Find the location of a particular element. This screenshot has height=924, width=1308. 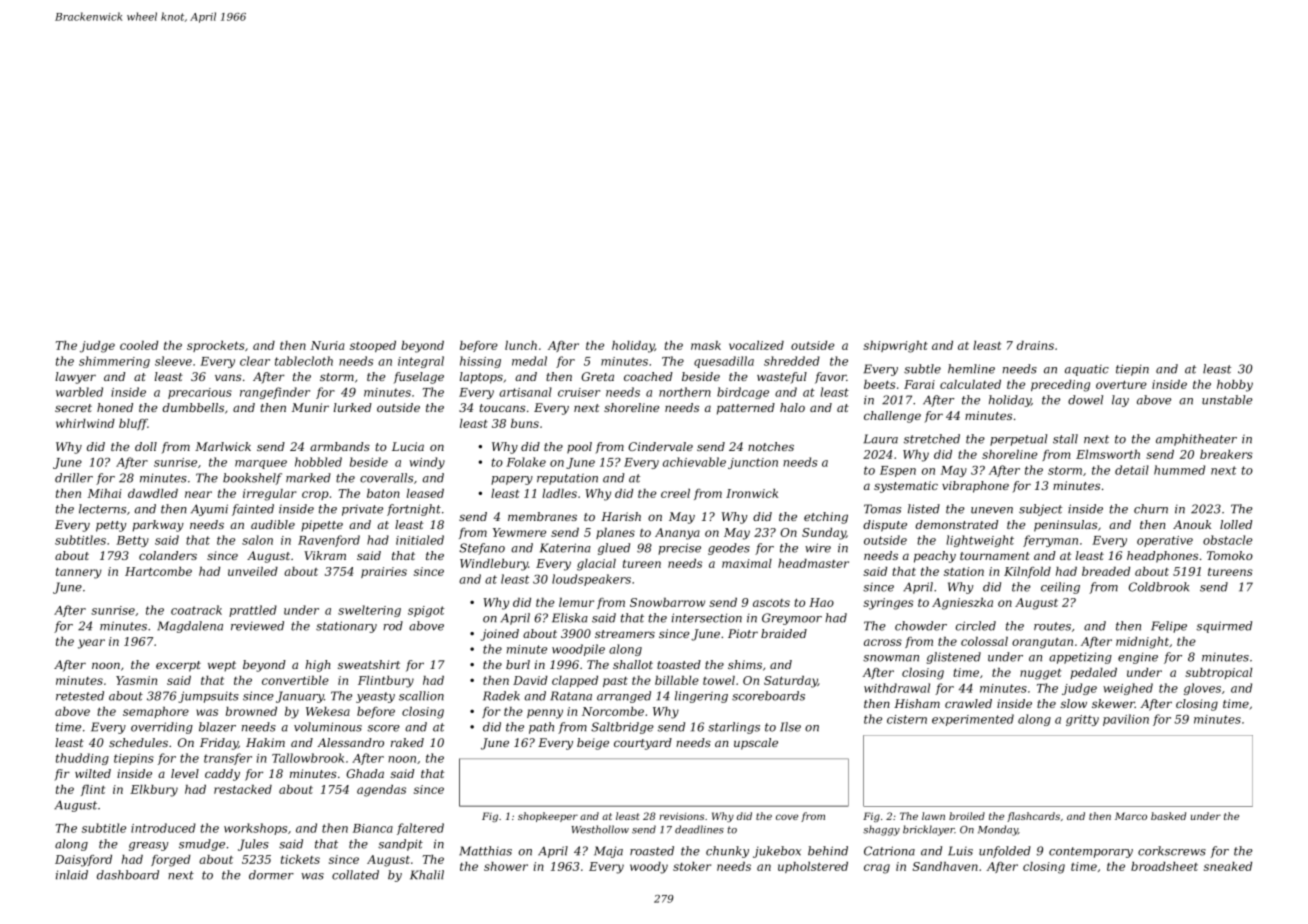

smudge is located at coordinates (202, 845).
